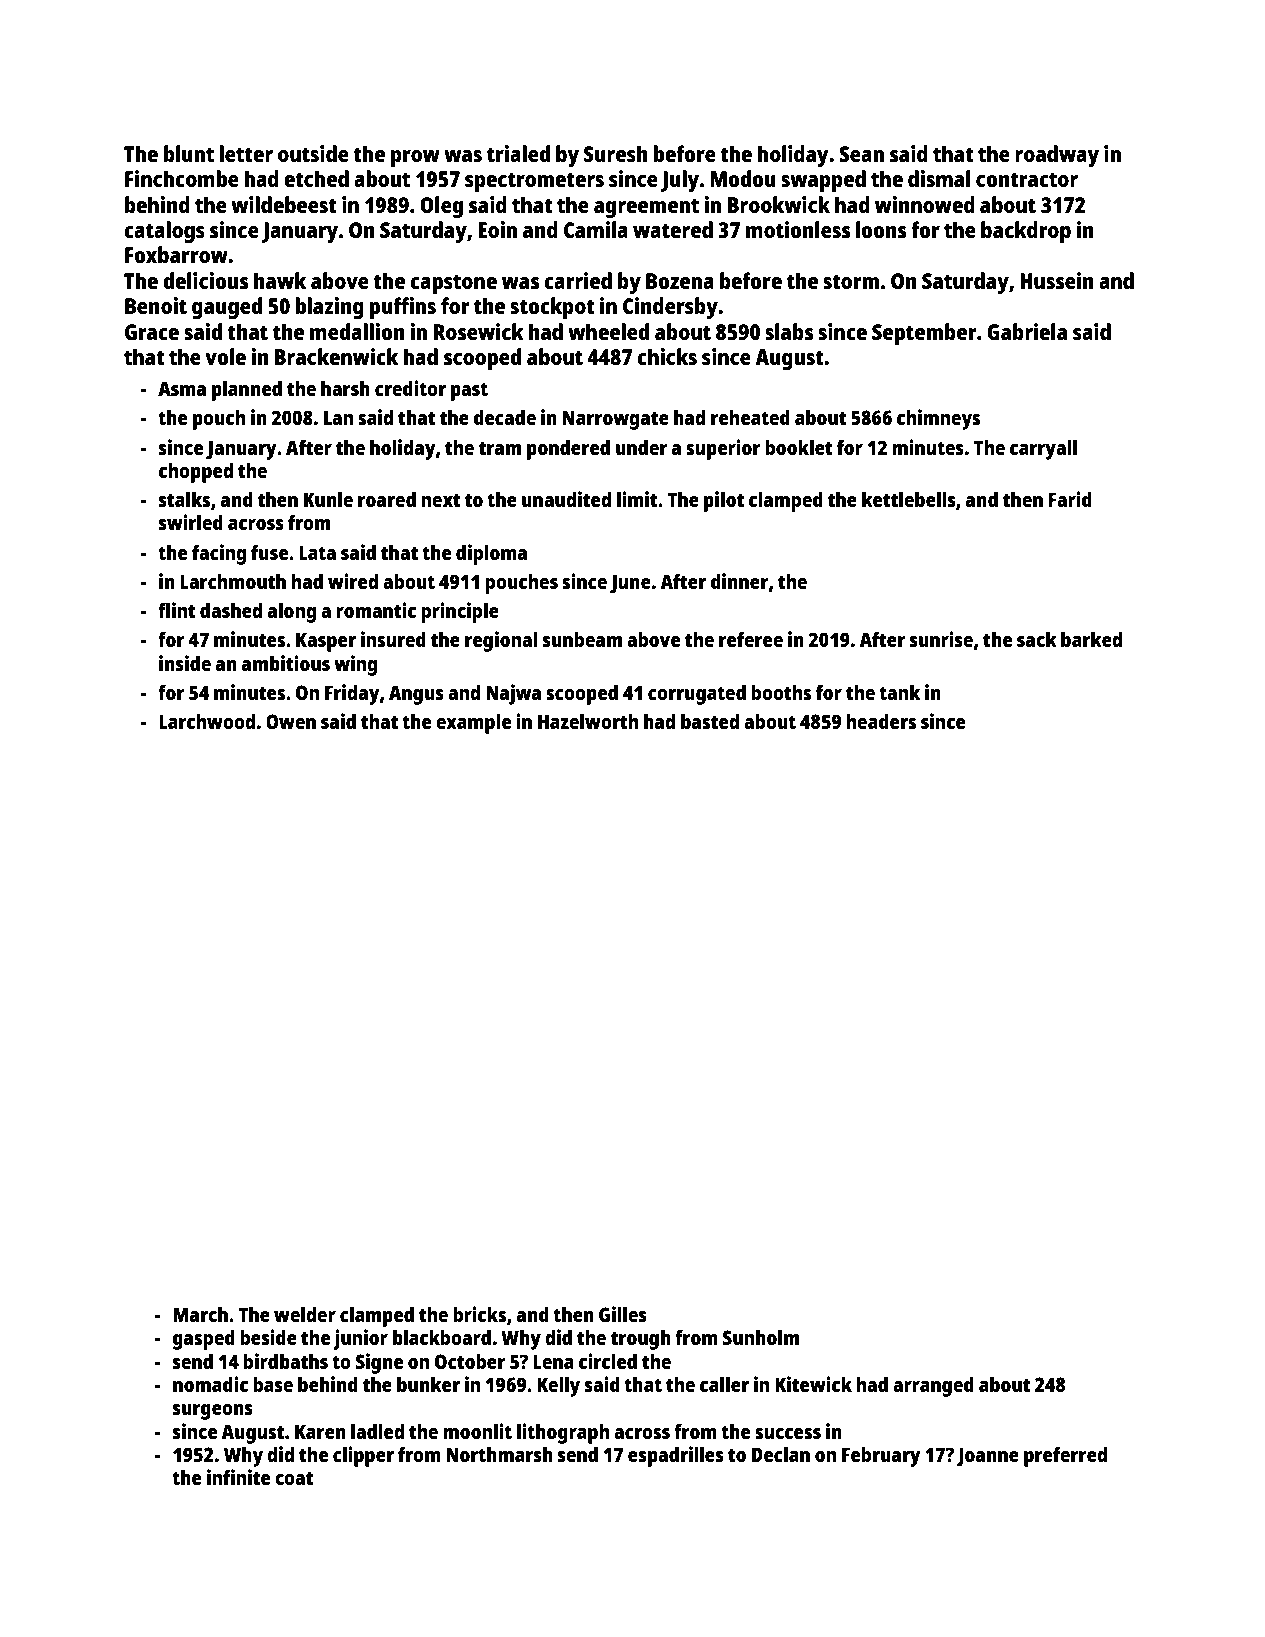 This screenshot has height=1637, width=1265. I want to click on Kitewick, so click(813, 1384).
